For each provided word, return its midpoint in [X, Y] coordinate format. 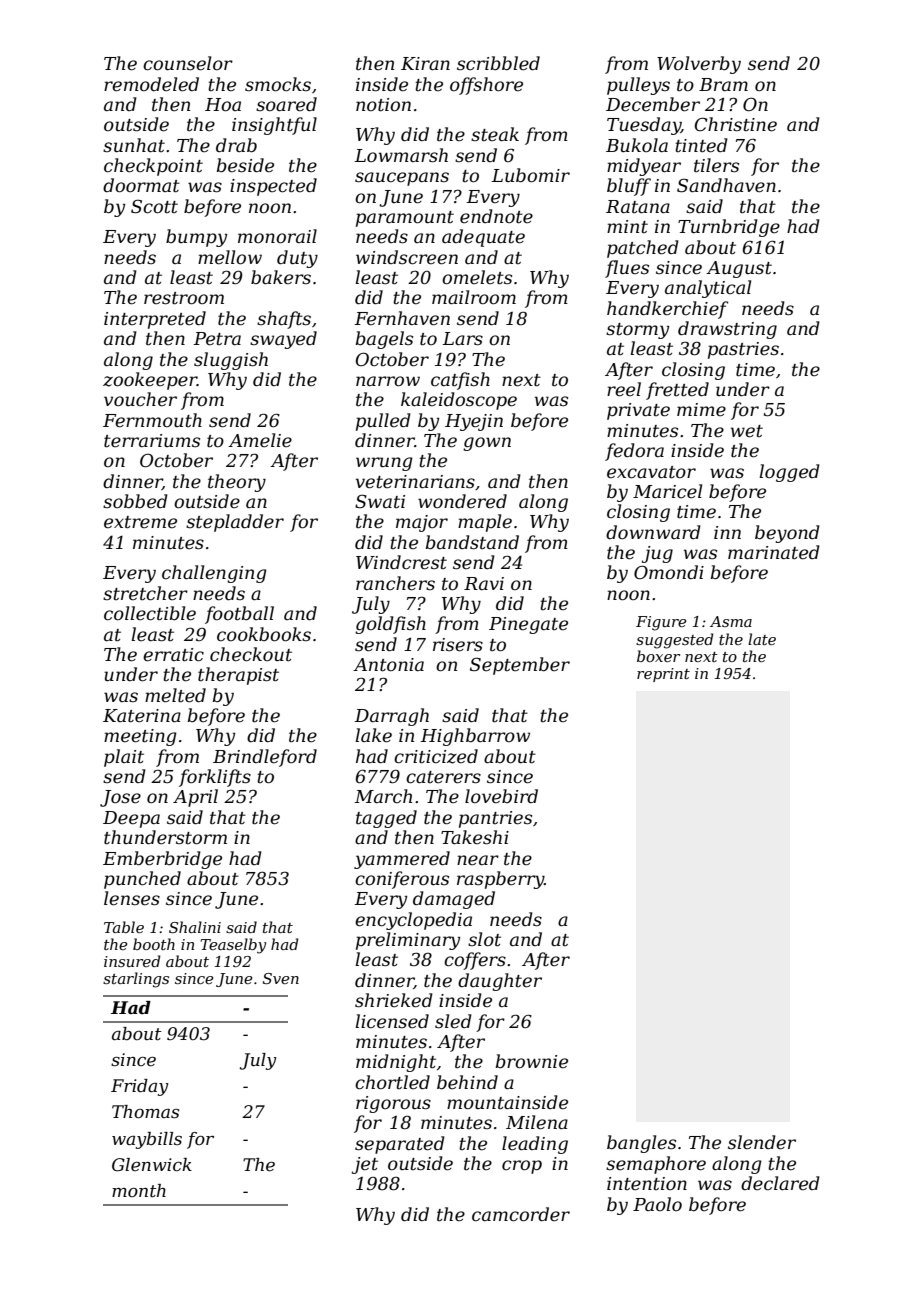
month [139, 1191]
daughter [500, 982]
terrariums [152, 441]
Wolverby [699, 65]
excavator [651, 472]
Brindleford [265, 758]
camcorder [521, 1214]
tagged [386, 819]
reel [624, 389]
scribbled [498, 63]
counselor [188, 63]
